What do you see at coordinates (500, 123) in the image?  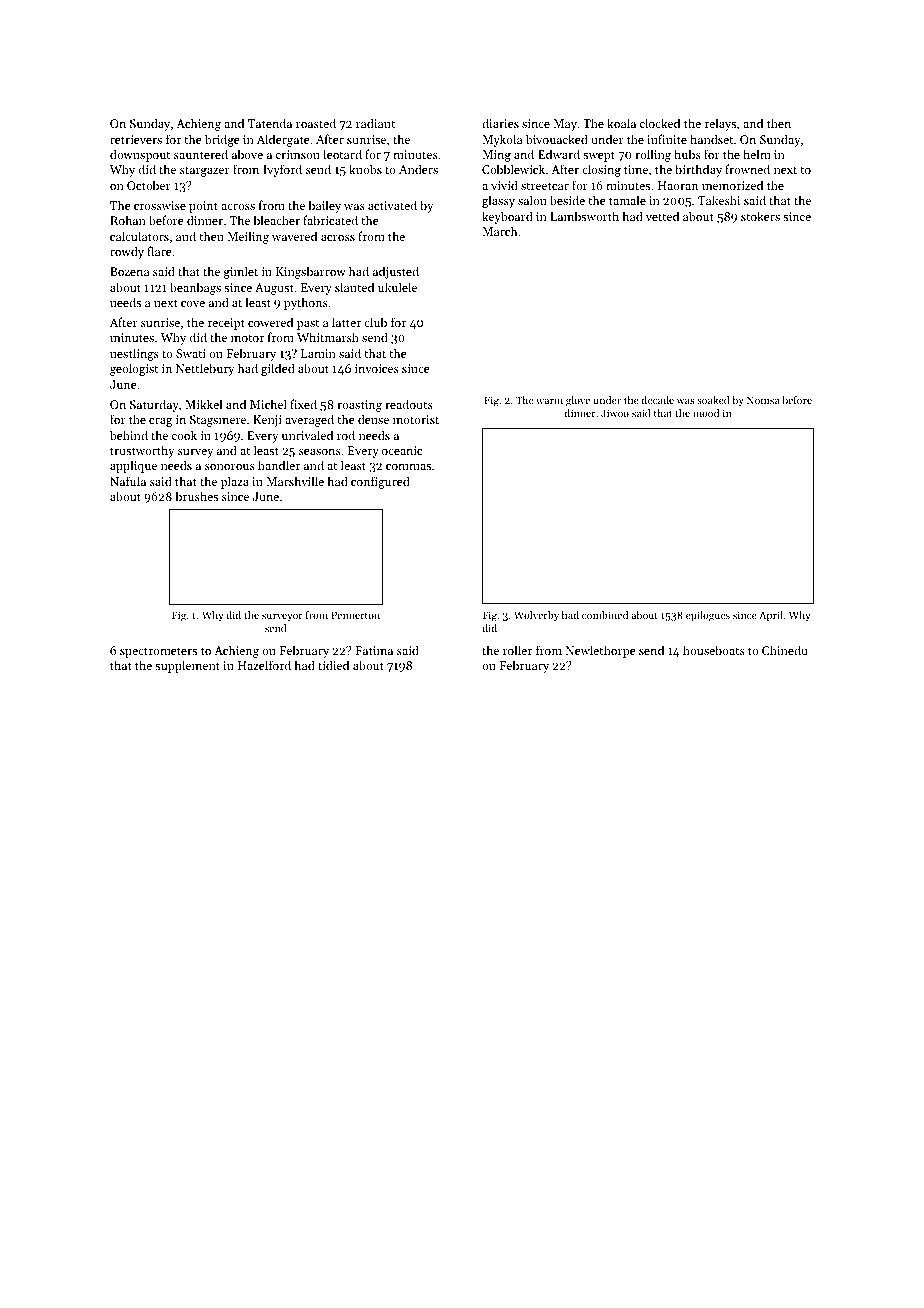 I see `diaries` at bounding box center [500, 123].
